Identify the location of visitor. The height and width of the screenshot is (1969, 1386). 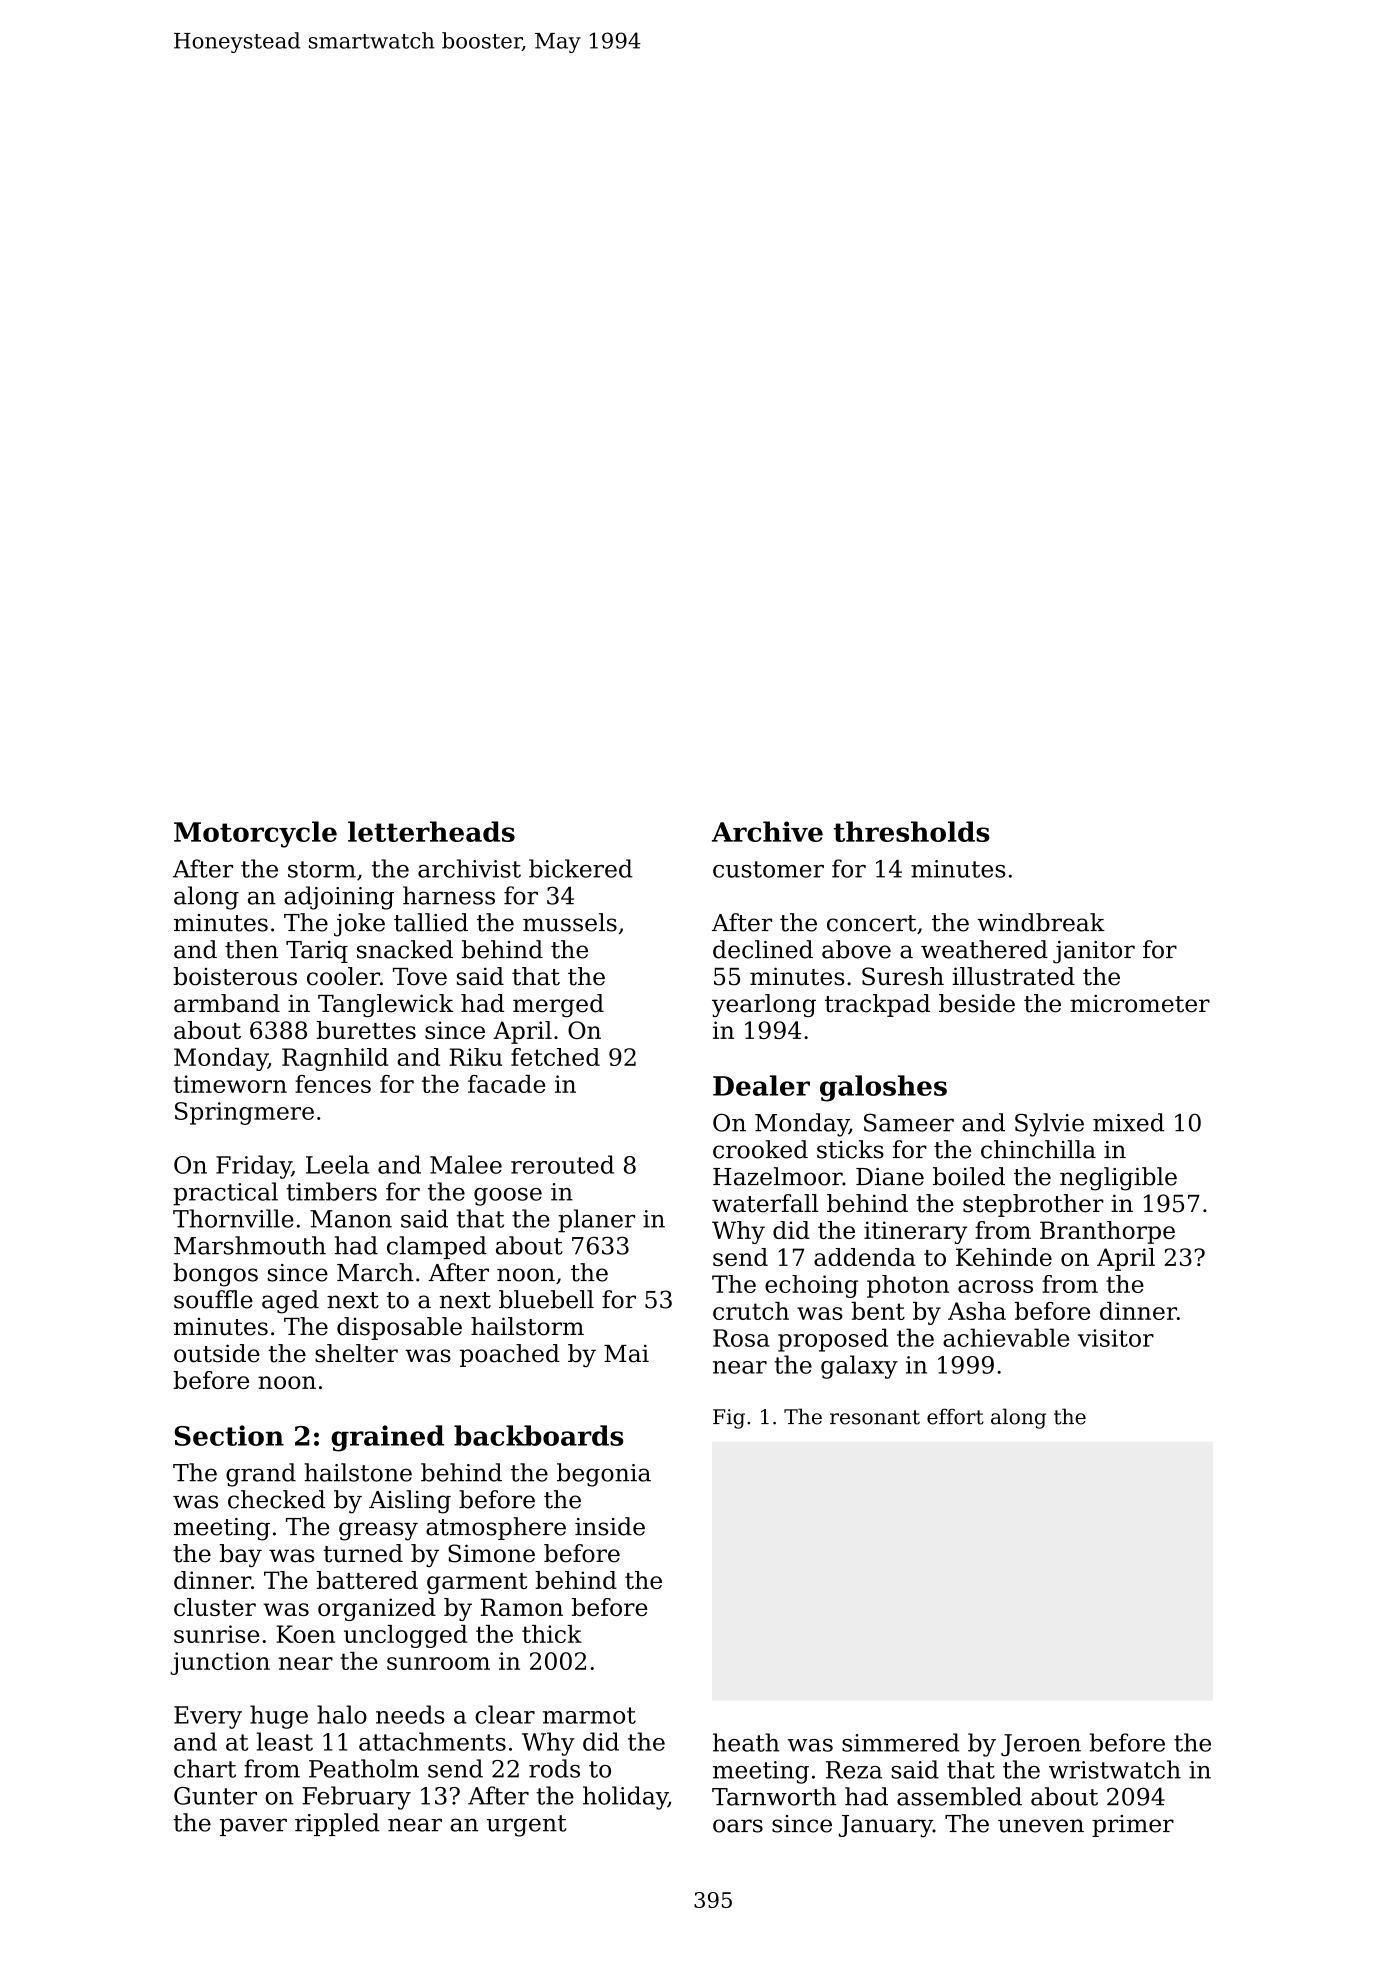
(1116, 1338).
